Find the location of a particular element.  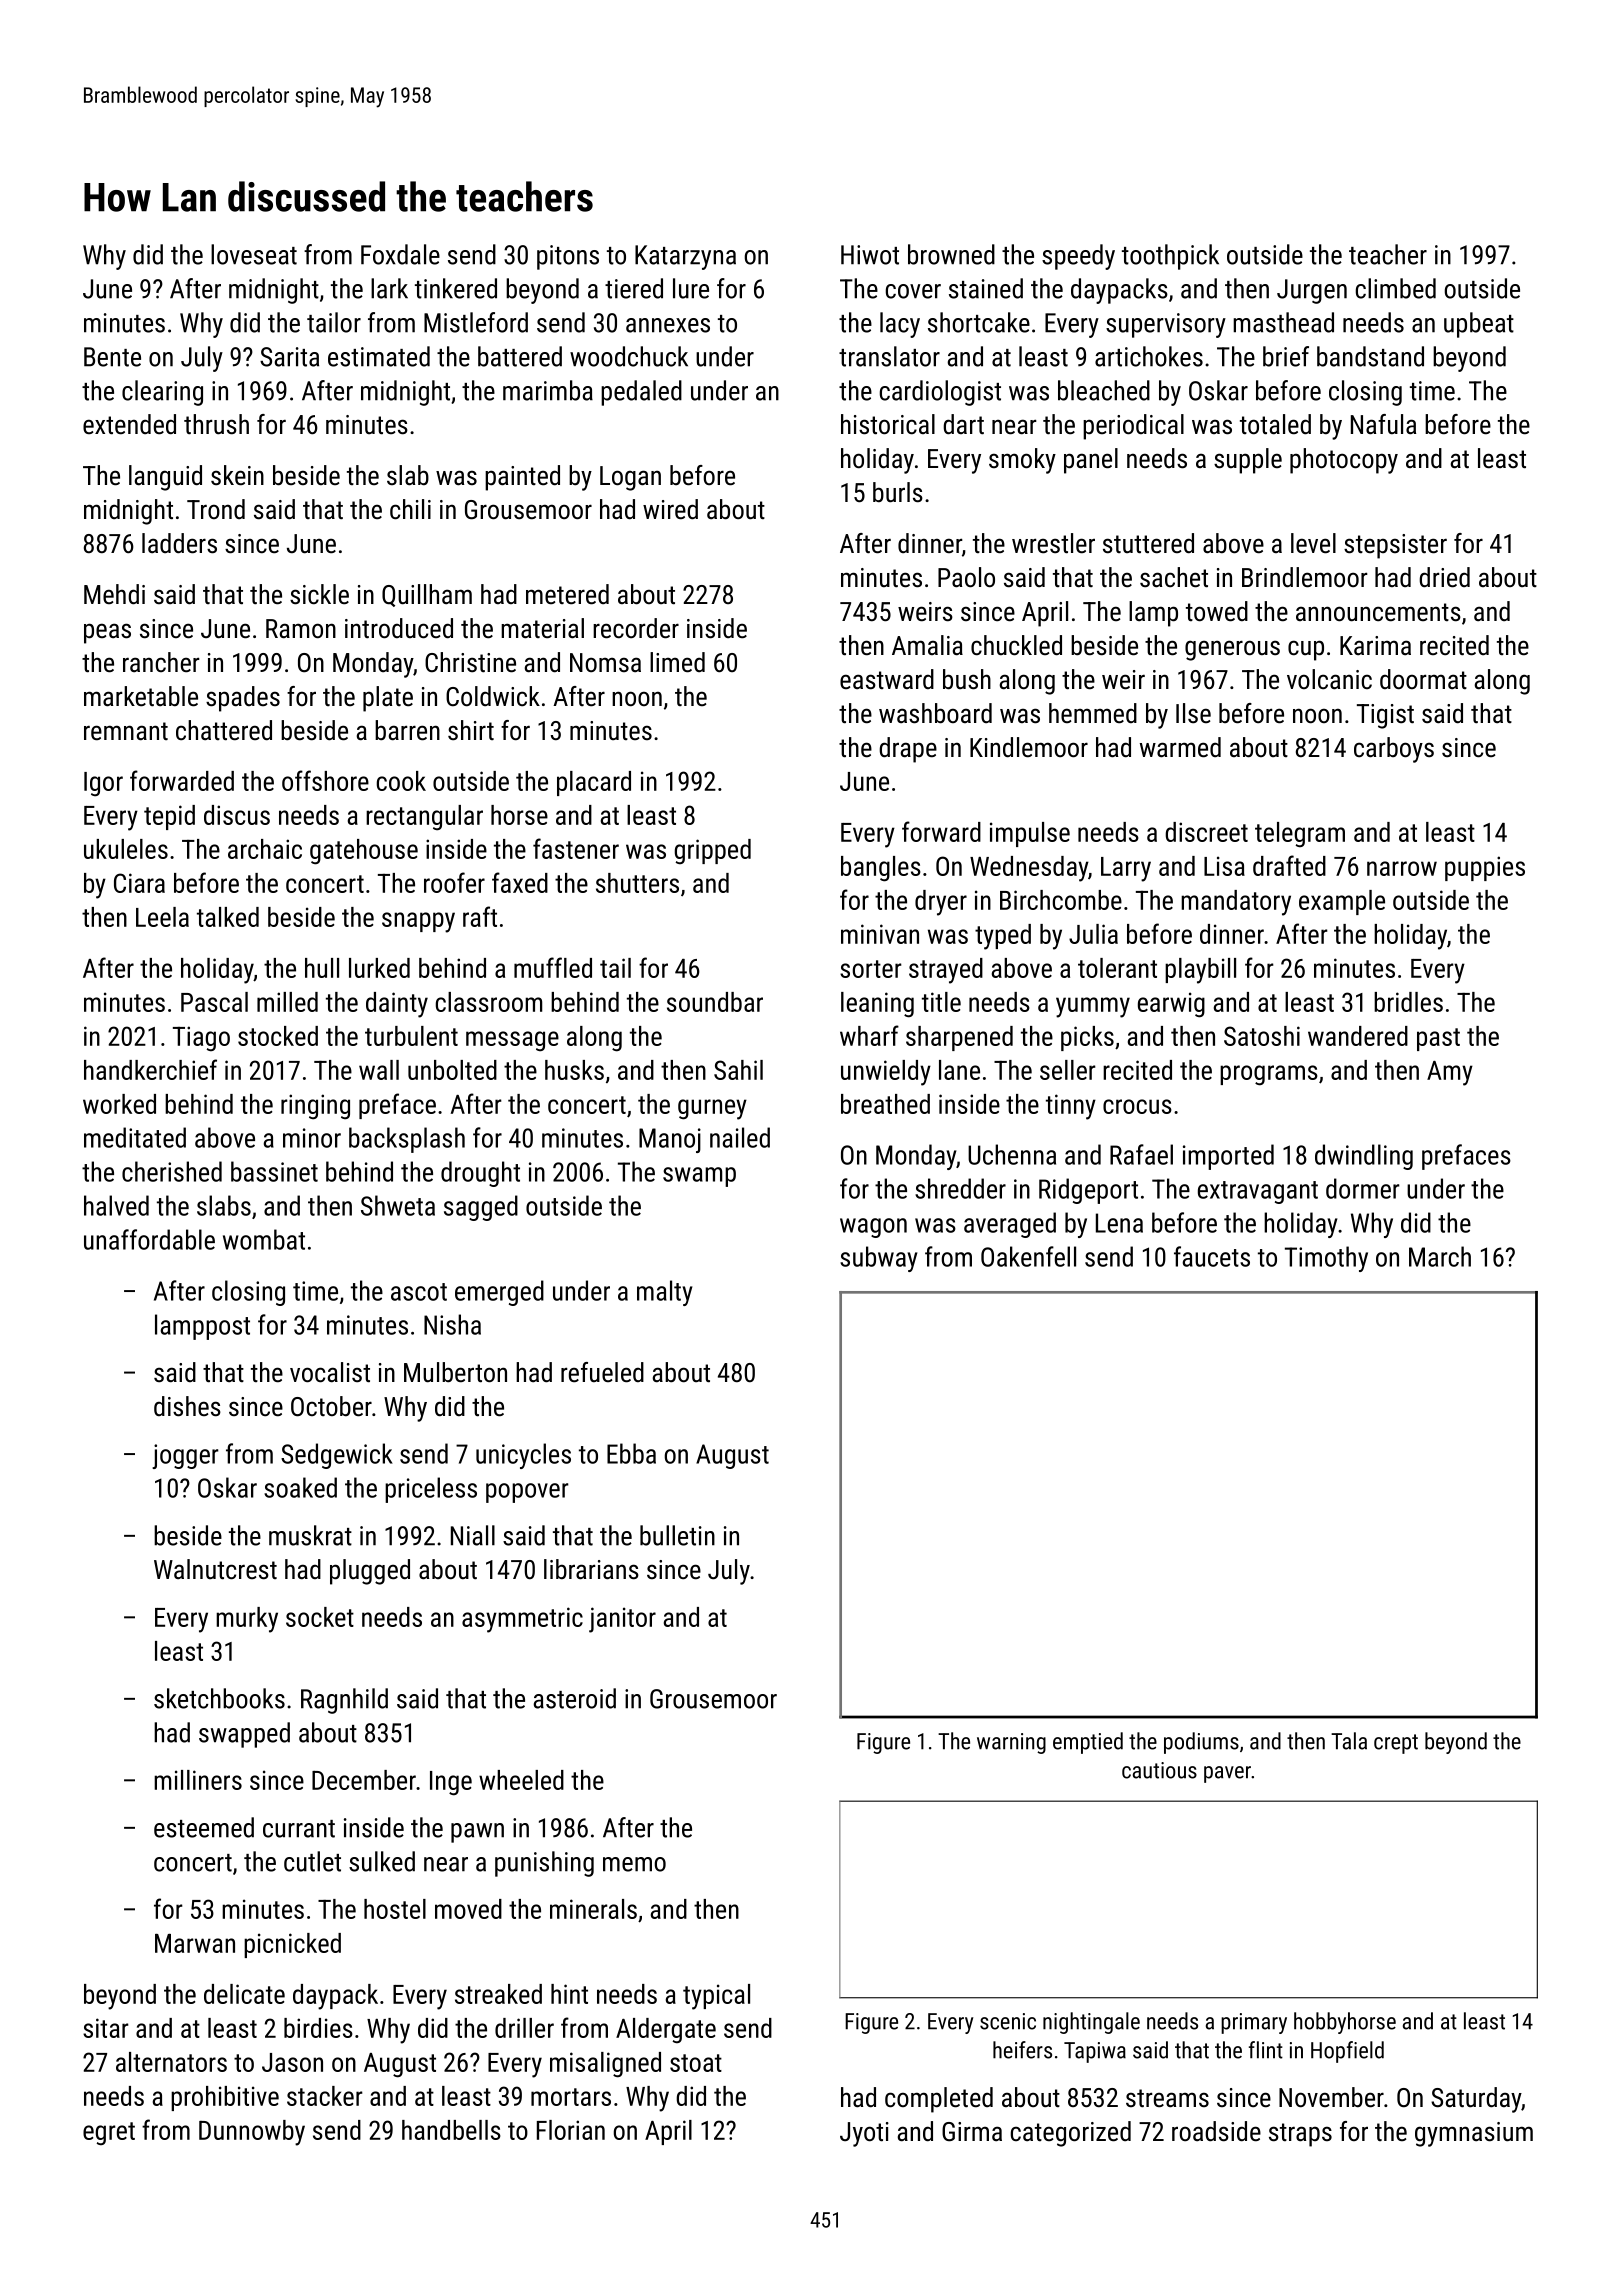

Bente is located at coordinates (112, 357).
